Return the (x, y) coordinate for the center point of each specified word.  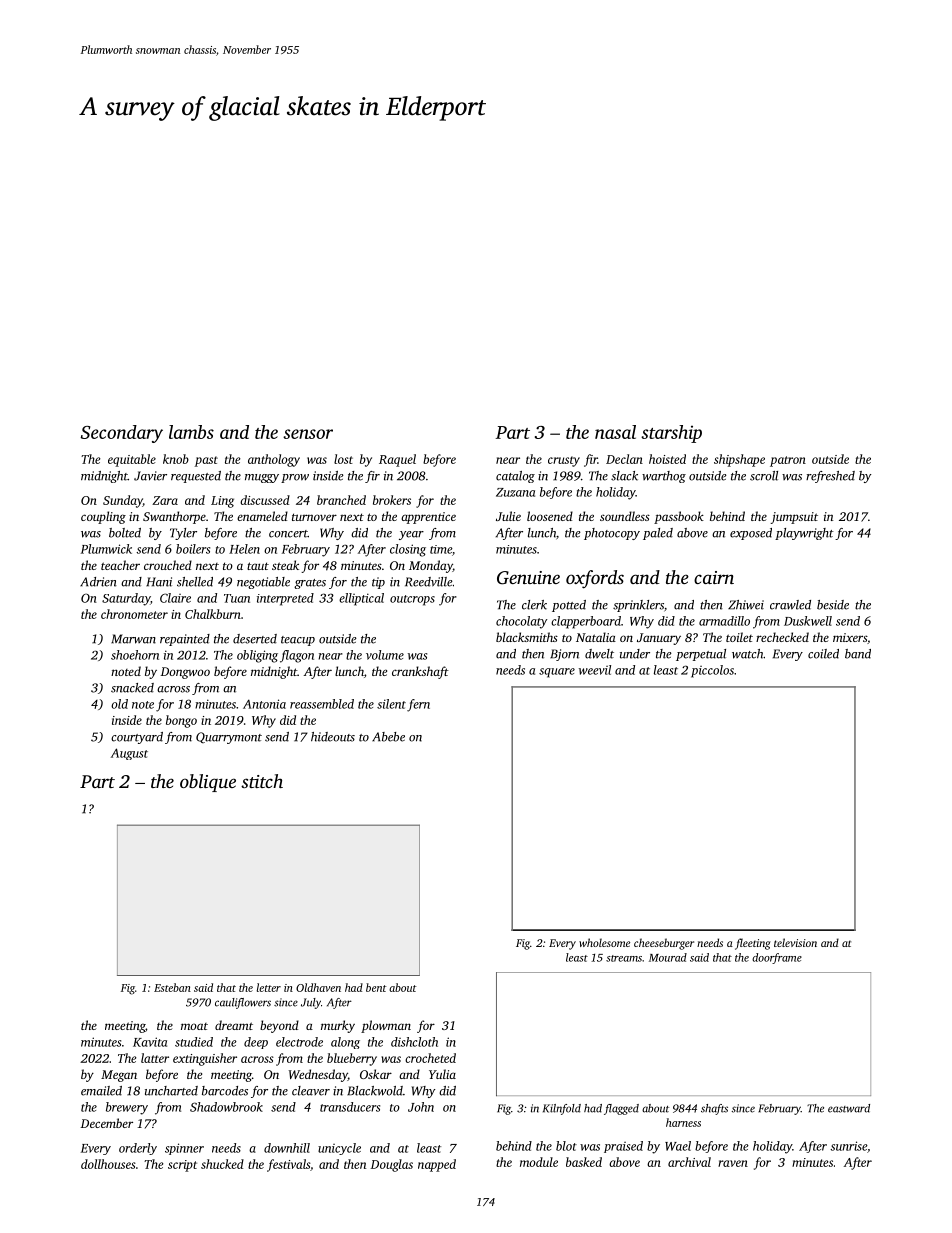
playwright (804, 534)
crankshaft (420, 672)
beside (833, 605)
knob (176, 459)
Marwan (133, 639)
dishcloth (414, 1042)
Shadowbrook (226, 1107)
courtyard (137, 738)
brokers (392, 500)
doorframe (777, 958)
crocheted (430, 1058)
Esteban (172, 987)
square (557, 673)
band (858, 654)
